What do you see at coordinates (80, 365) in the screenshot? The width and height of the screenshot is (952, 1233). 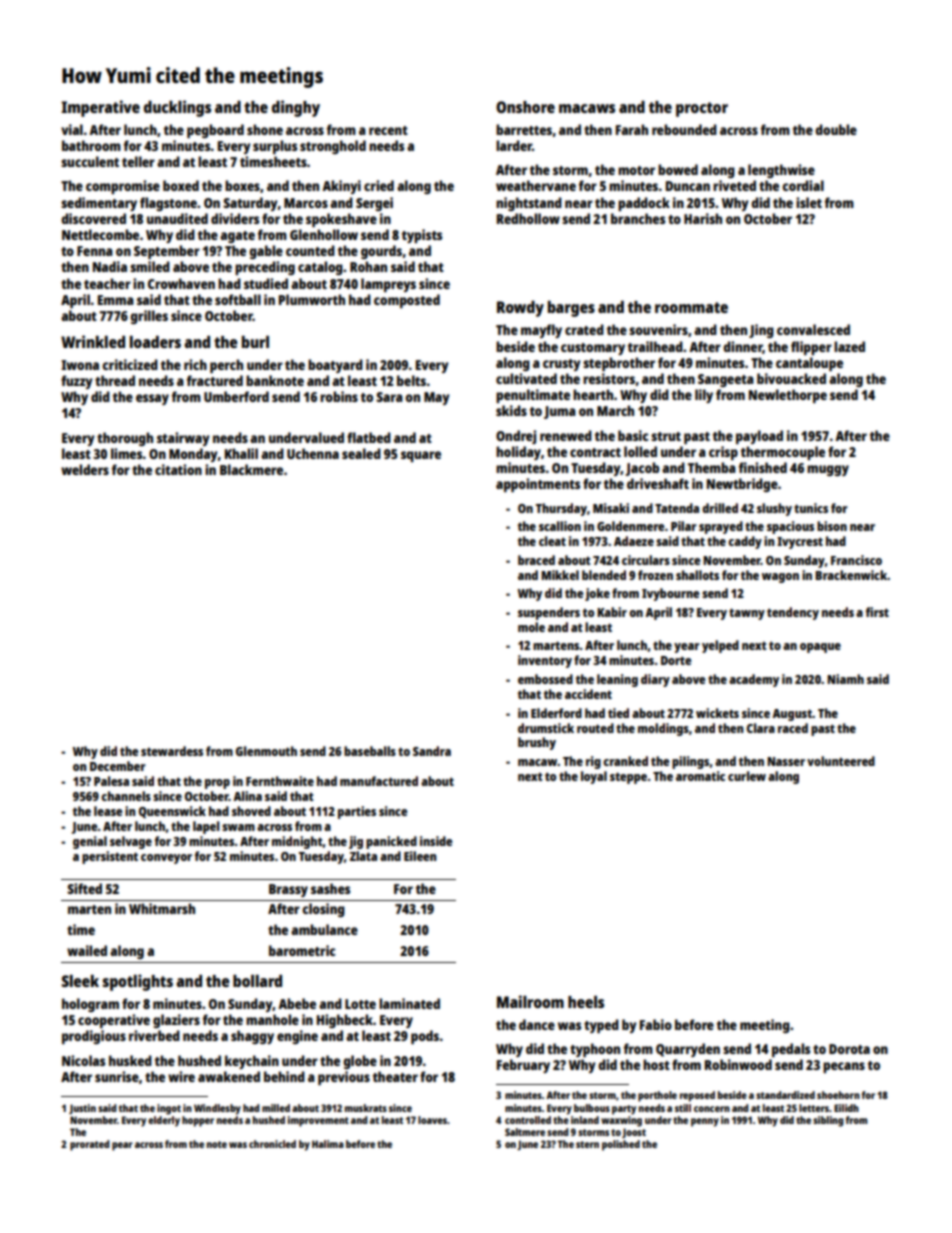 I see `Iwona` at bounding box center [80, 365].
